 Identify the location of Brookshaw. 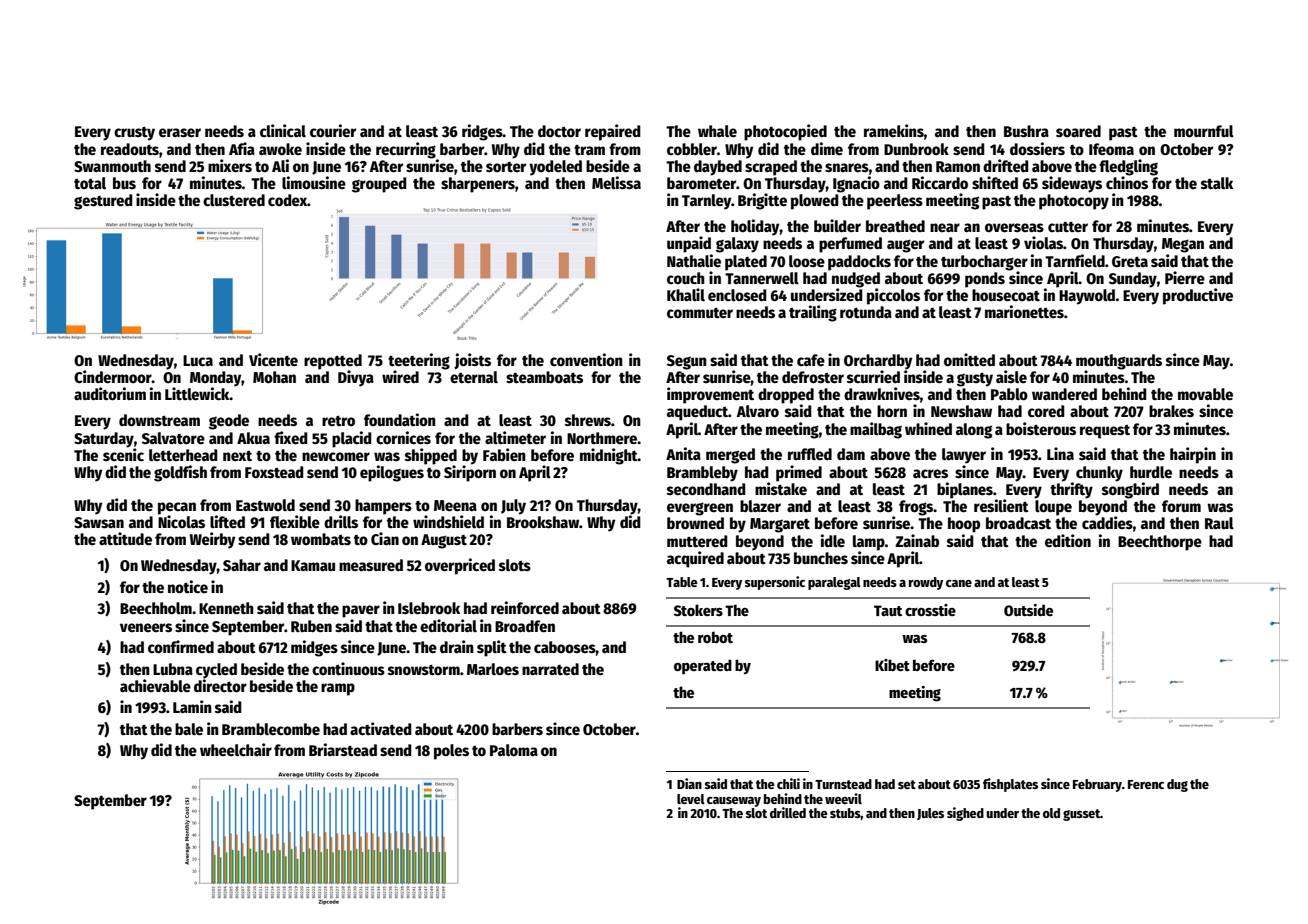
(543, 522).
